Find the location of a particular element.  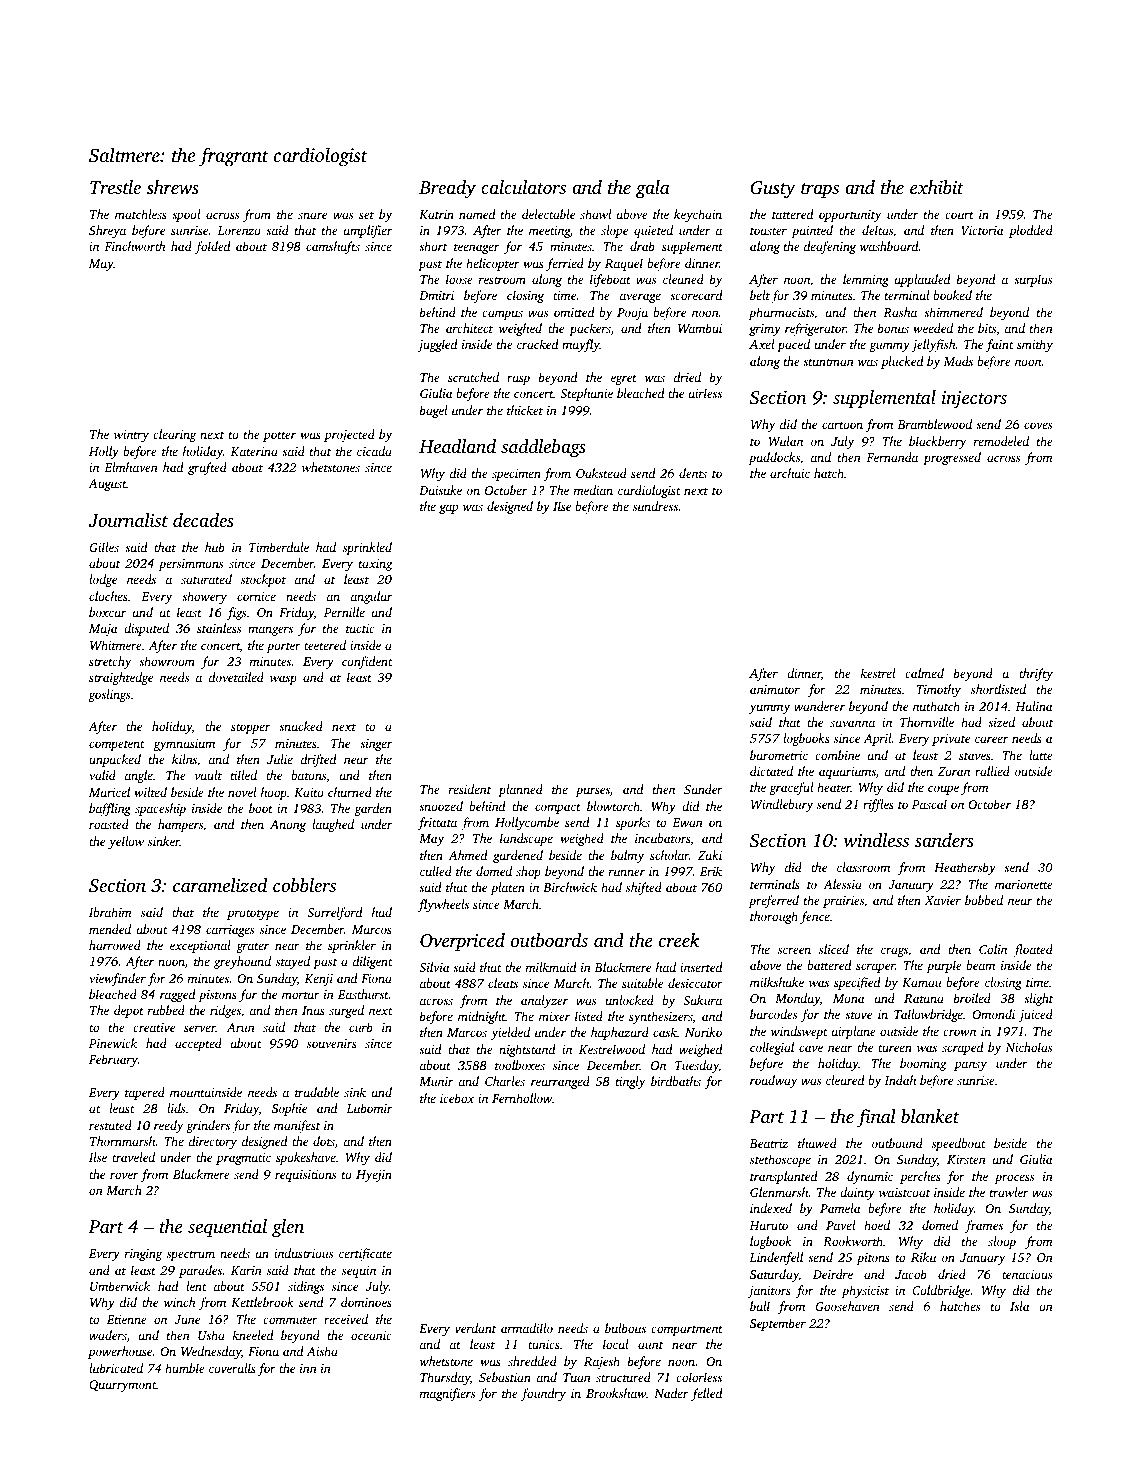

shrews is located at coordinates (172, 187).
